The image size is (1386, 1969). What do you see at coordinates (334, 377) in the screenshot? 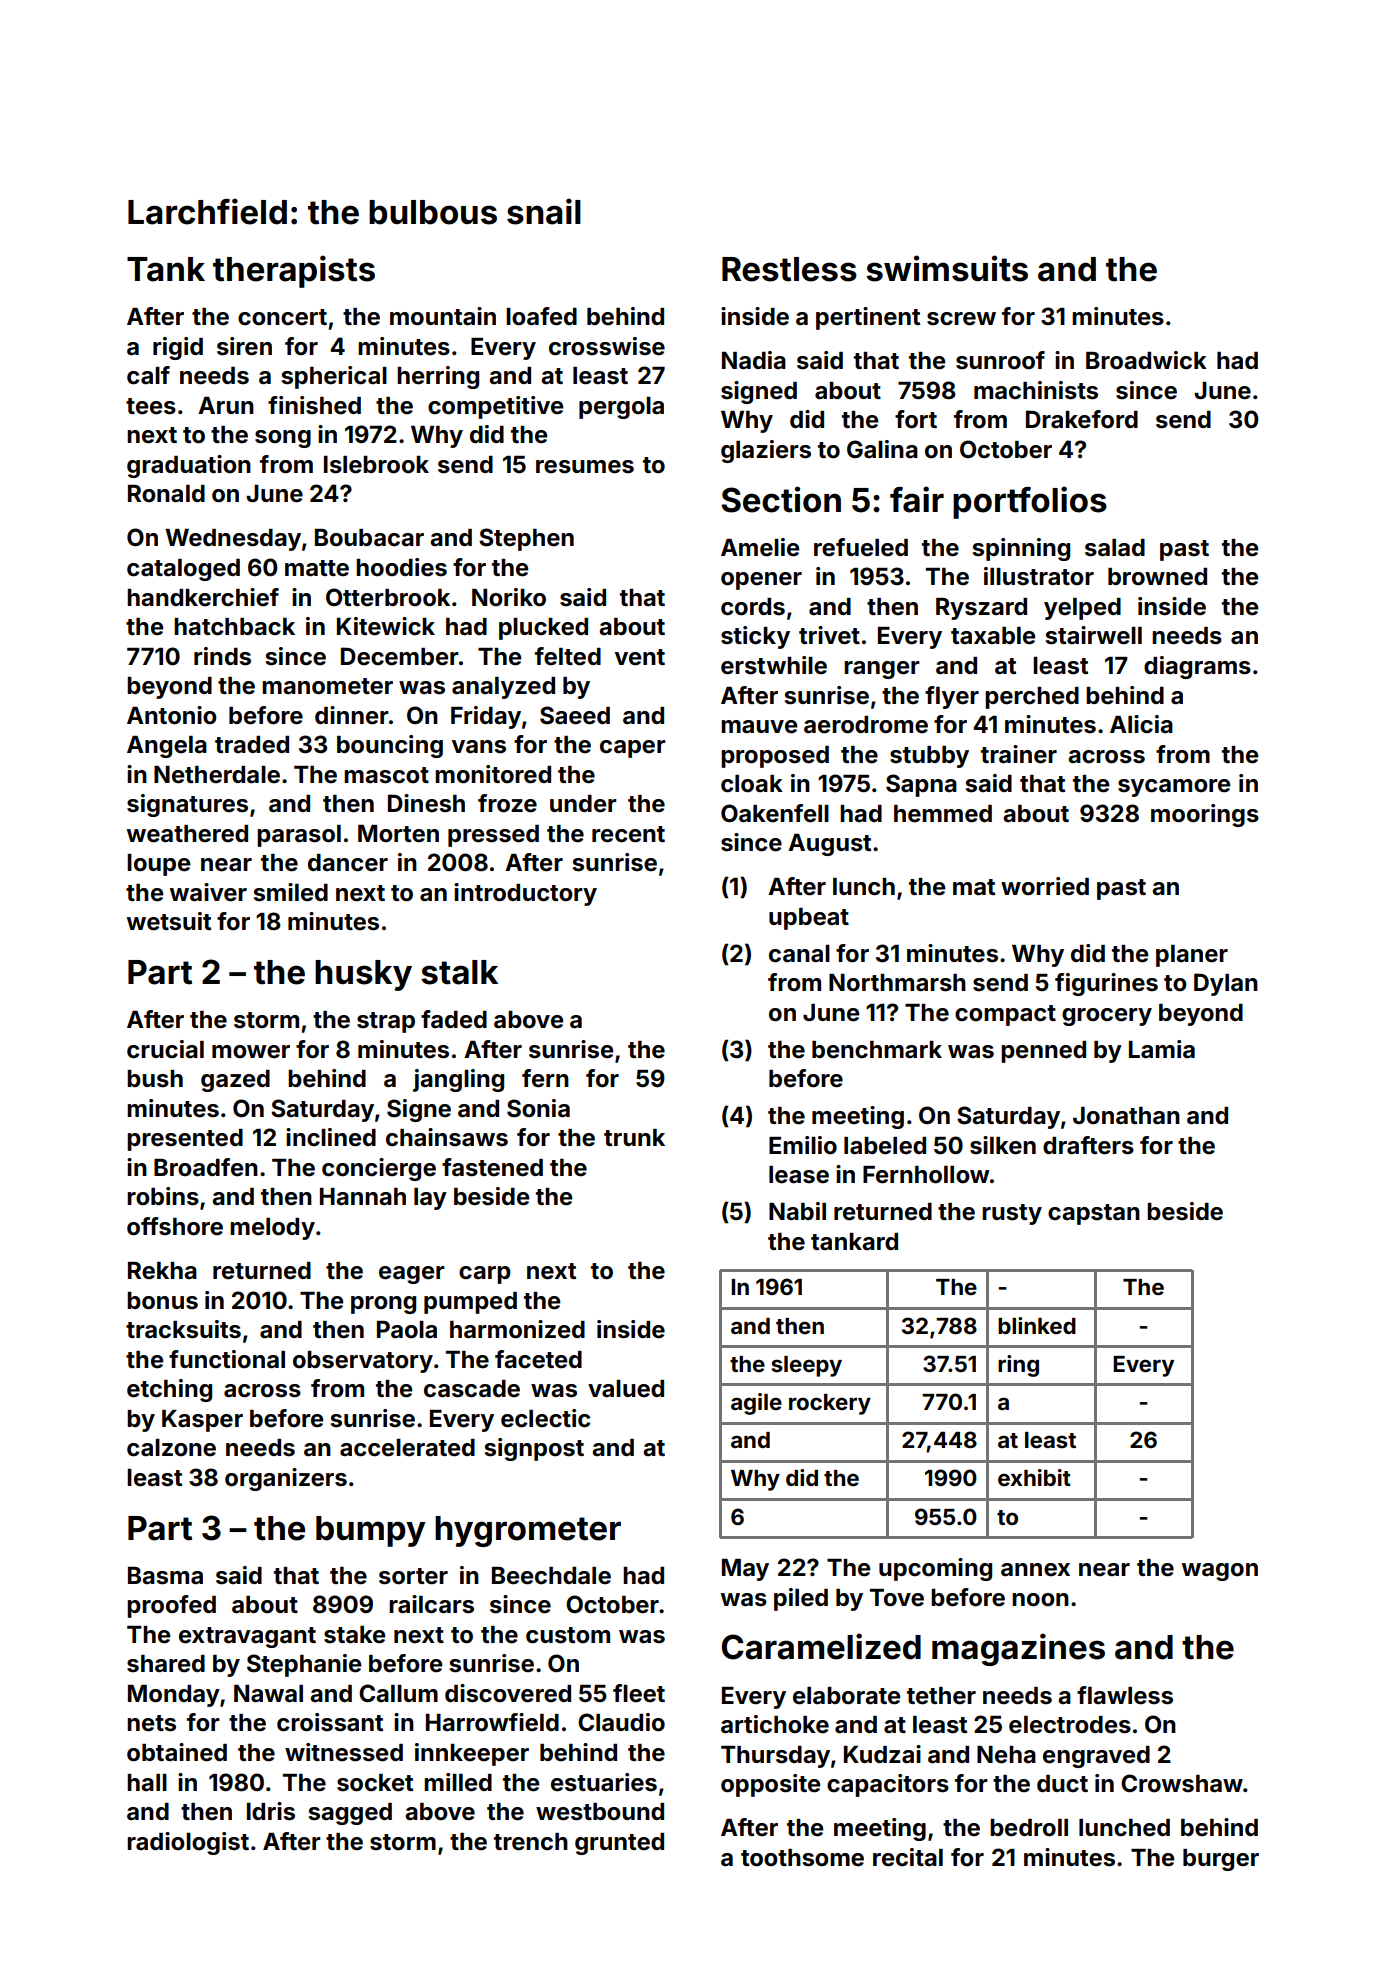
I see `spherical` at bounding box center [334, 377].
